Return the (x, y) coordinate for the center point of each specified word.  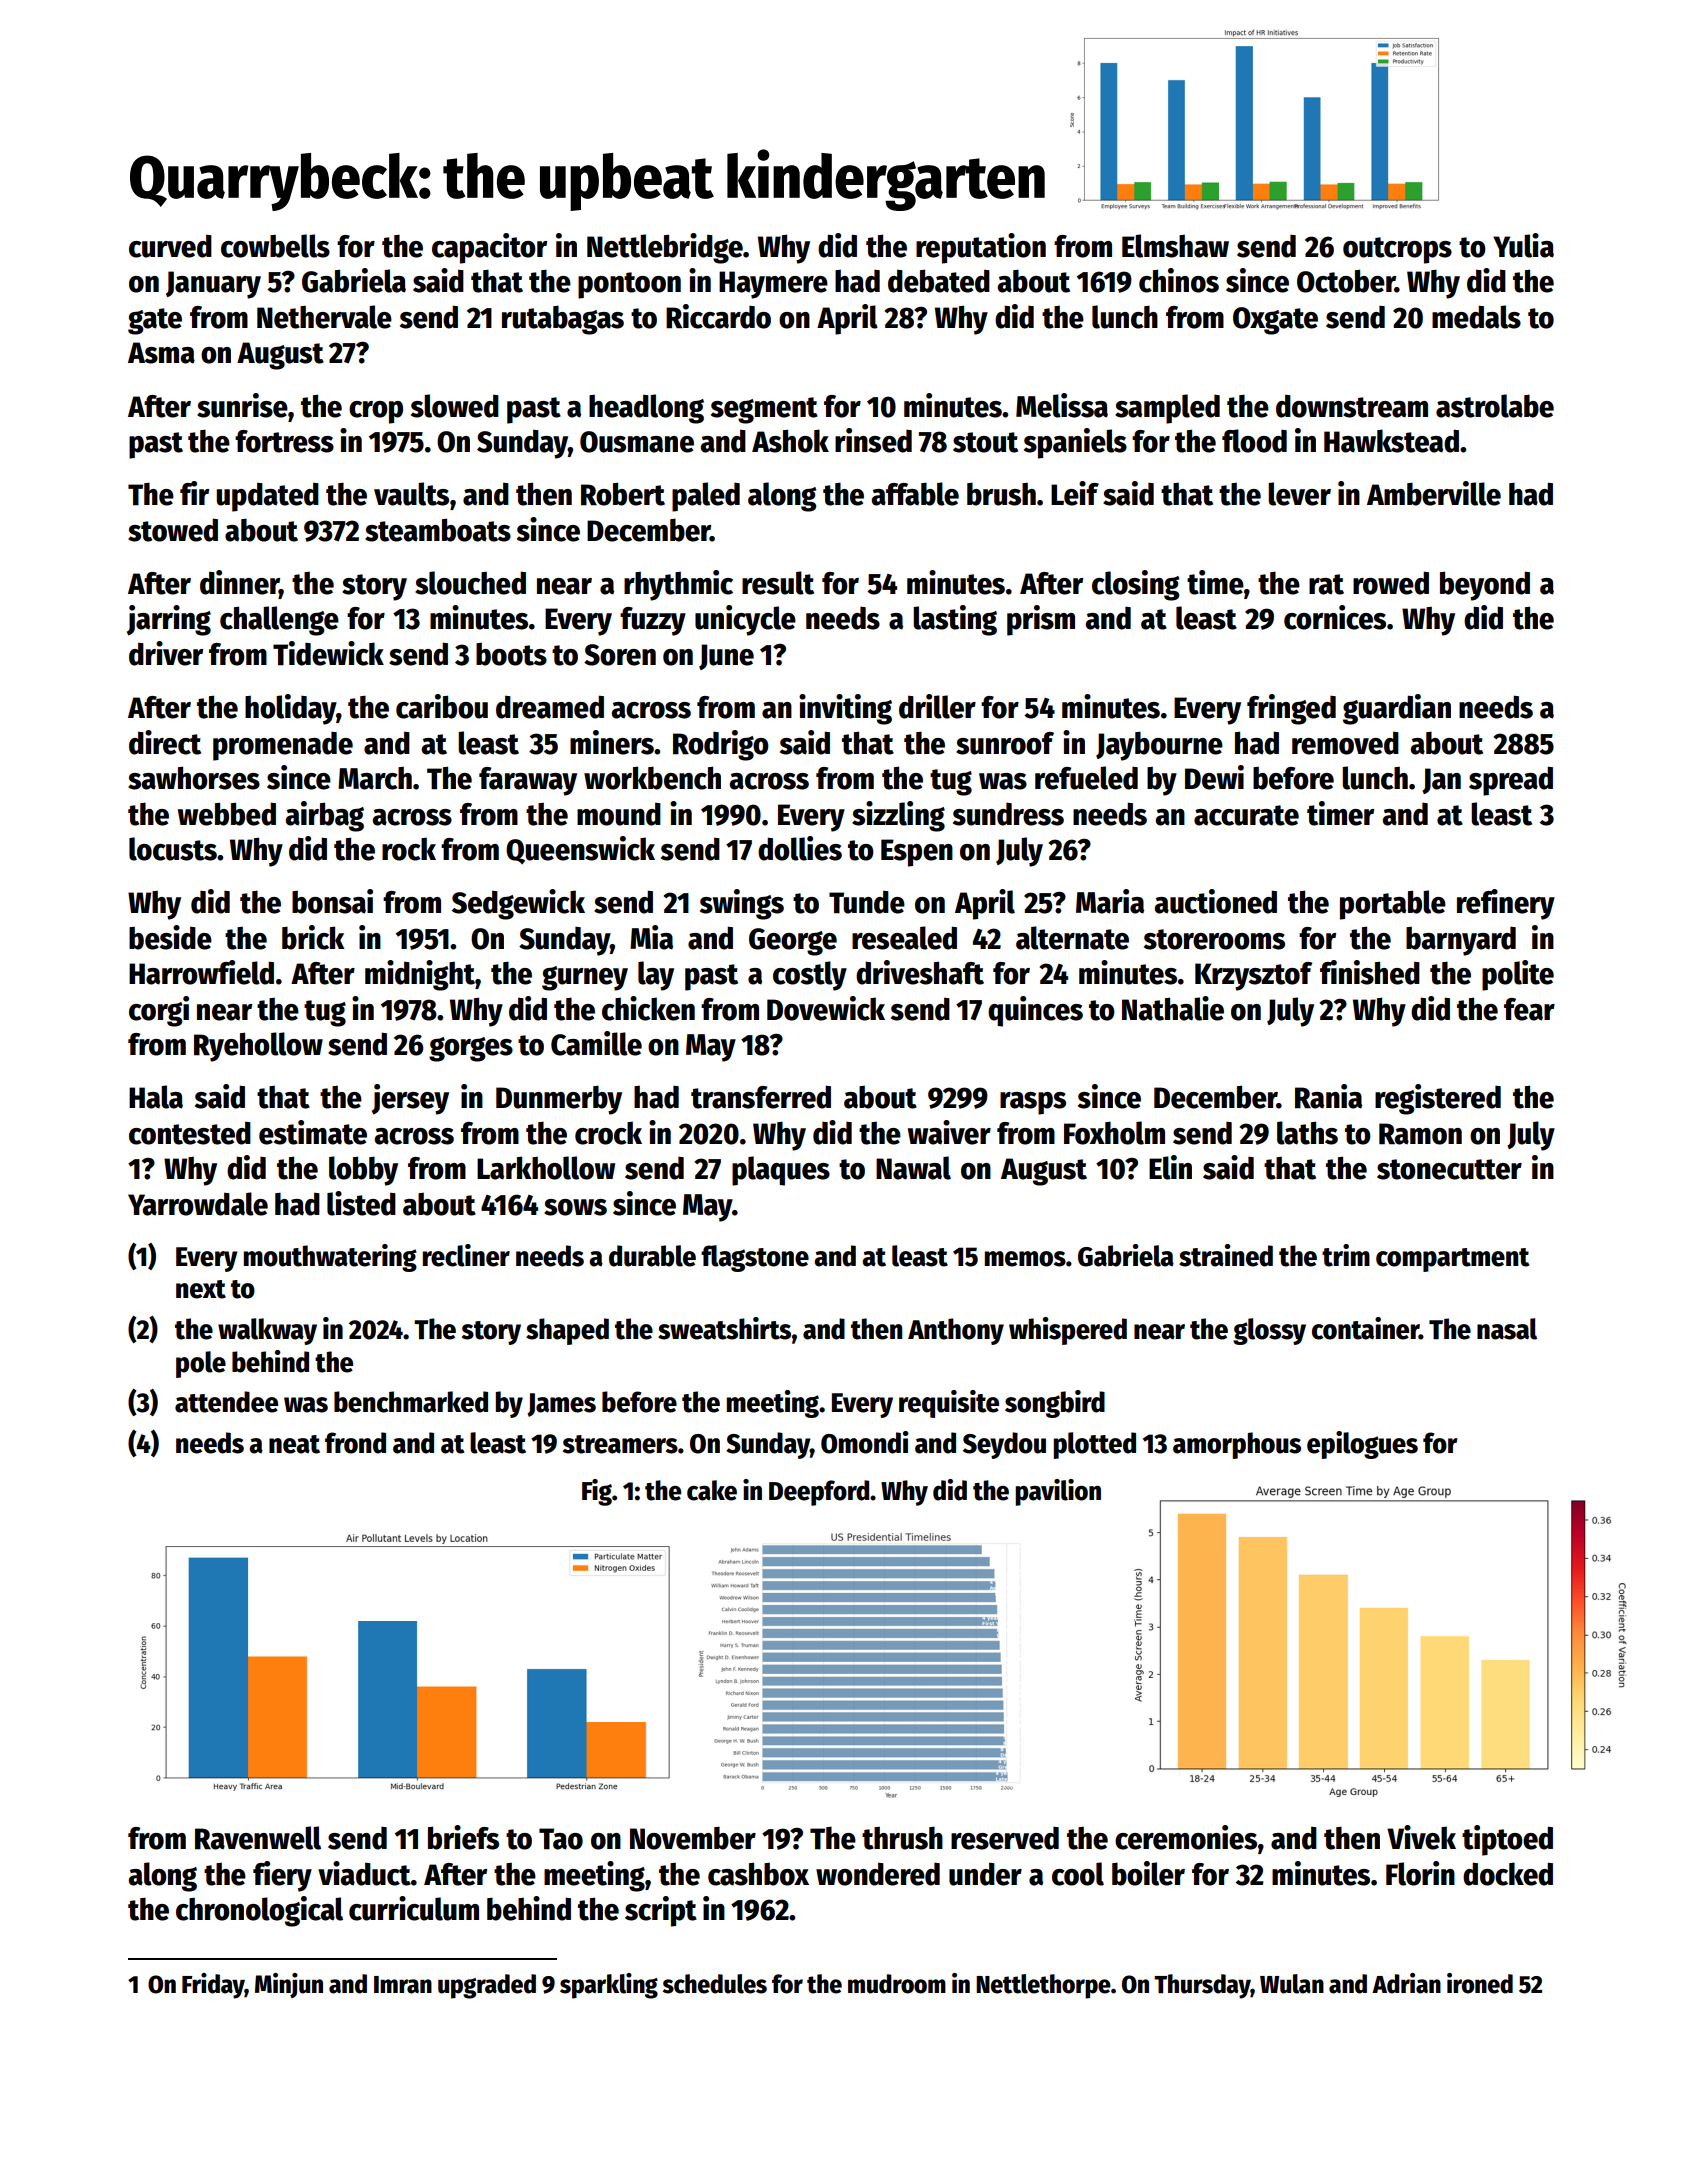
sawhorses (194, 778)
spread (1511, 781)
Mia (651, 937)
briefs (463, 1837)
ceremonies (1186, 1837)
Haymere (773, 285)
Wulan (1292, 1984)
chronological (259, 1911)
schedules (715, 1984)
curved (170, 246)
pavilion (1058, 1492)
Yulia (1523, 245)
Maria (1110, 901)
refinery (1506, 904)
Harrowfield (201, 972)
